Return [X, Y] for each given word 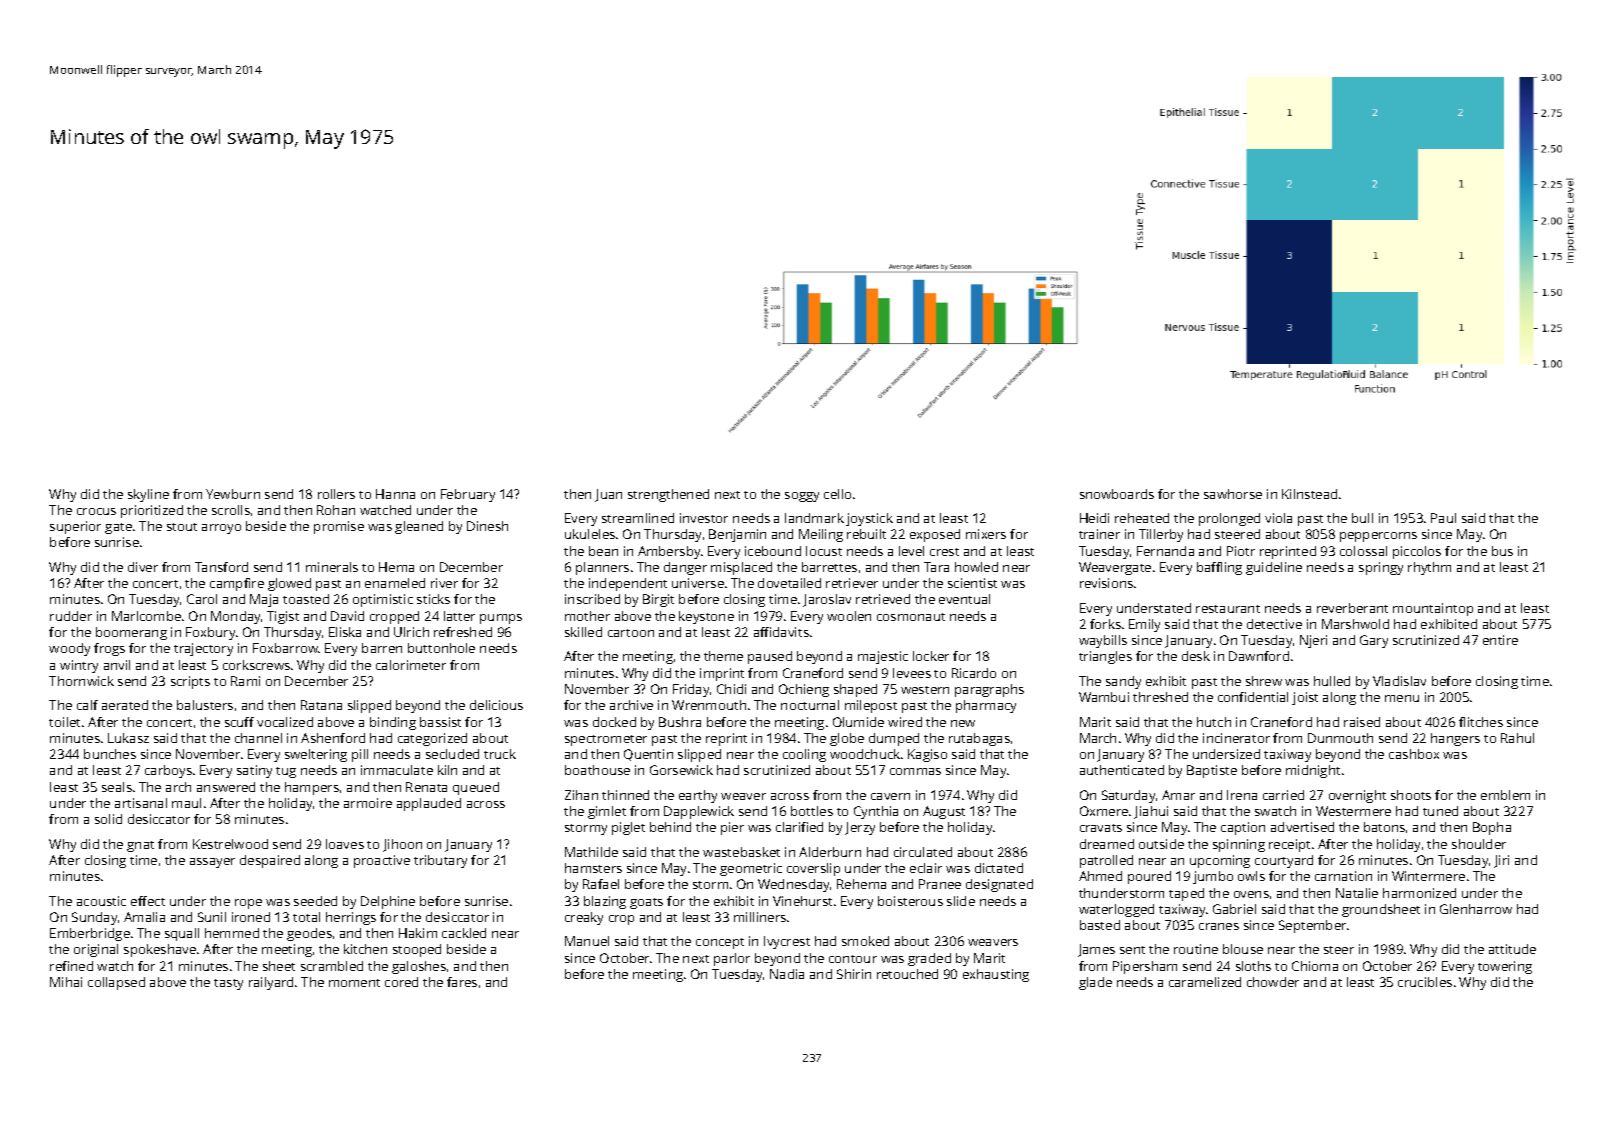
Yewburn [233, 494]
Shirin [854, 974]
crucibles [1425, 982]
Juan [608, 495]
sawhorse [1233, 494]
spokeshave [160, 950]
